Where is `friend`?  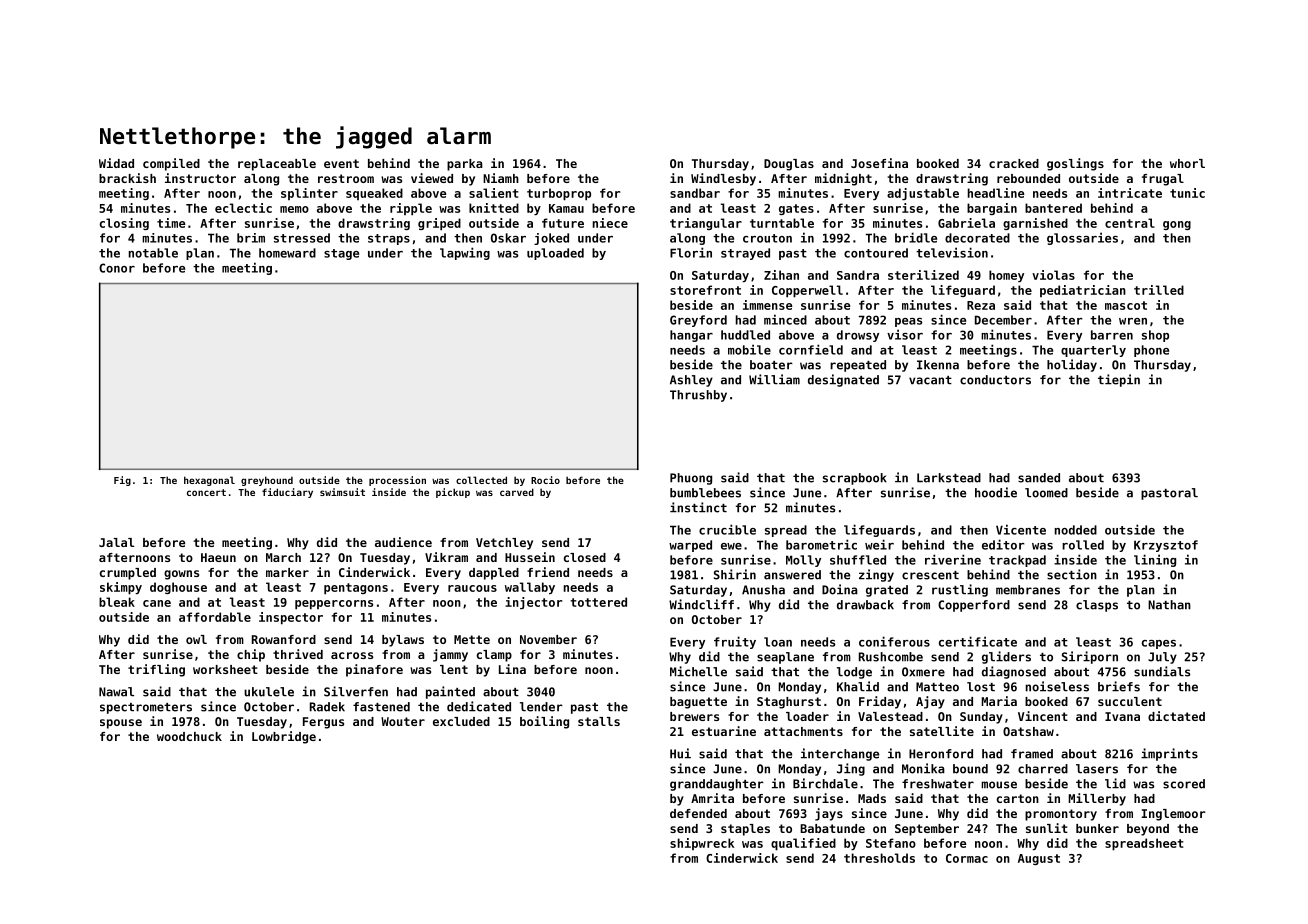
friend is located at coordinates (548, 572).
